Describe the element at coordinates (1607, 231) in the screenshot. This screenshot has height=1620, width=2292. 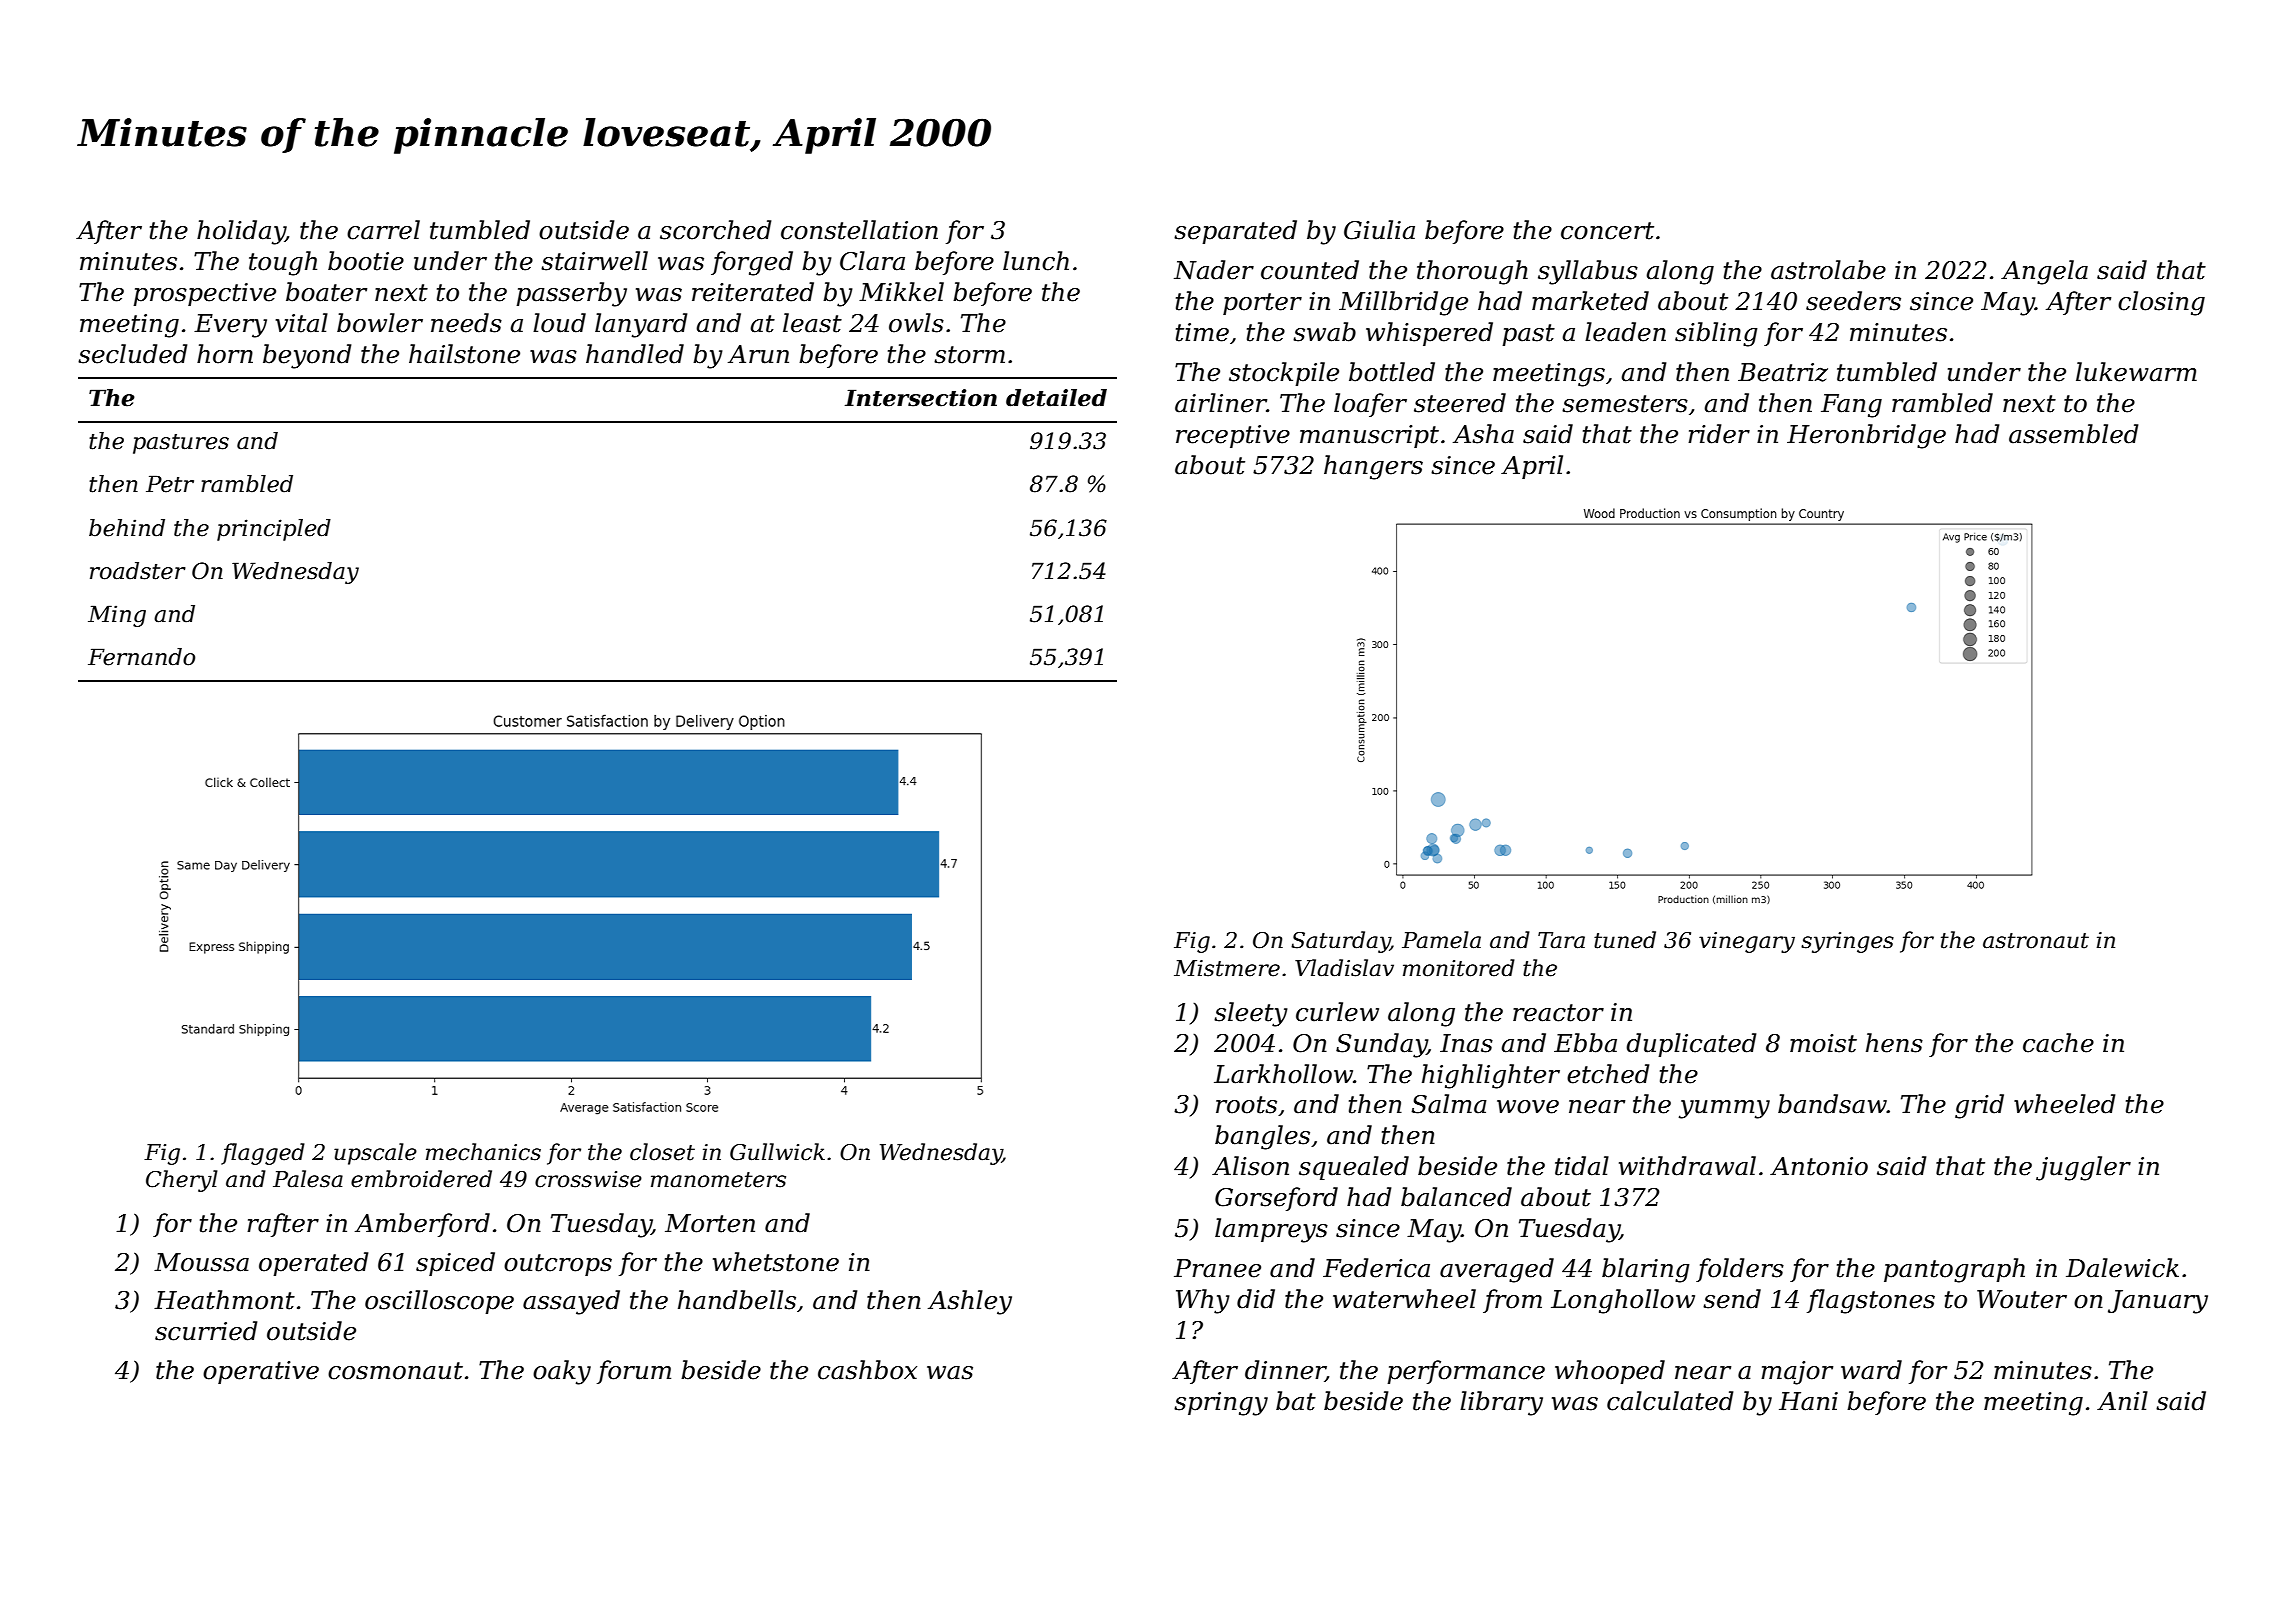
I see `concert` at that location.
